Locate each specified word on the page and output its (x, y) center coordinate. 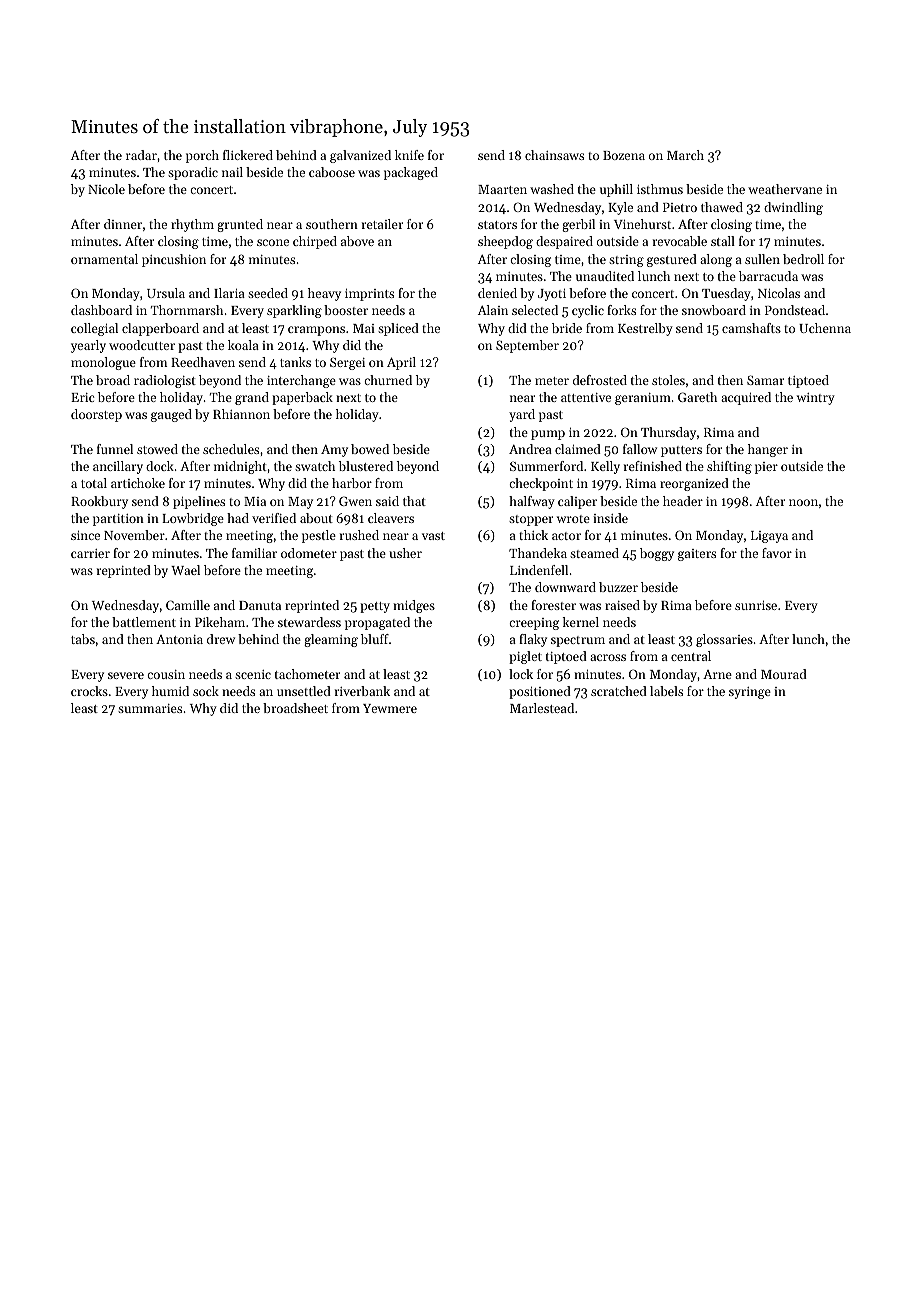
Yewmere (390, 708)
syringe (750, 693)
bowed (370, 449)
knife (409, 155)
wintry (816, 399)
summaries (150, 708)
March (685, 155)
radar (141, 155)
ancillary (118, 467)
